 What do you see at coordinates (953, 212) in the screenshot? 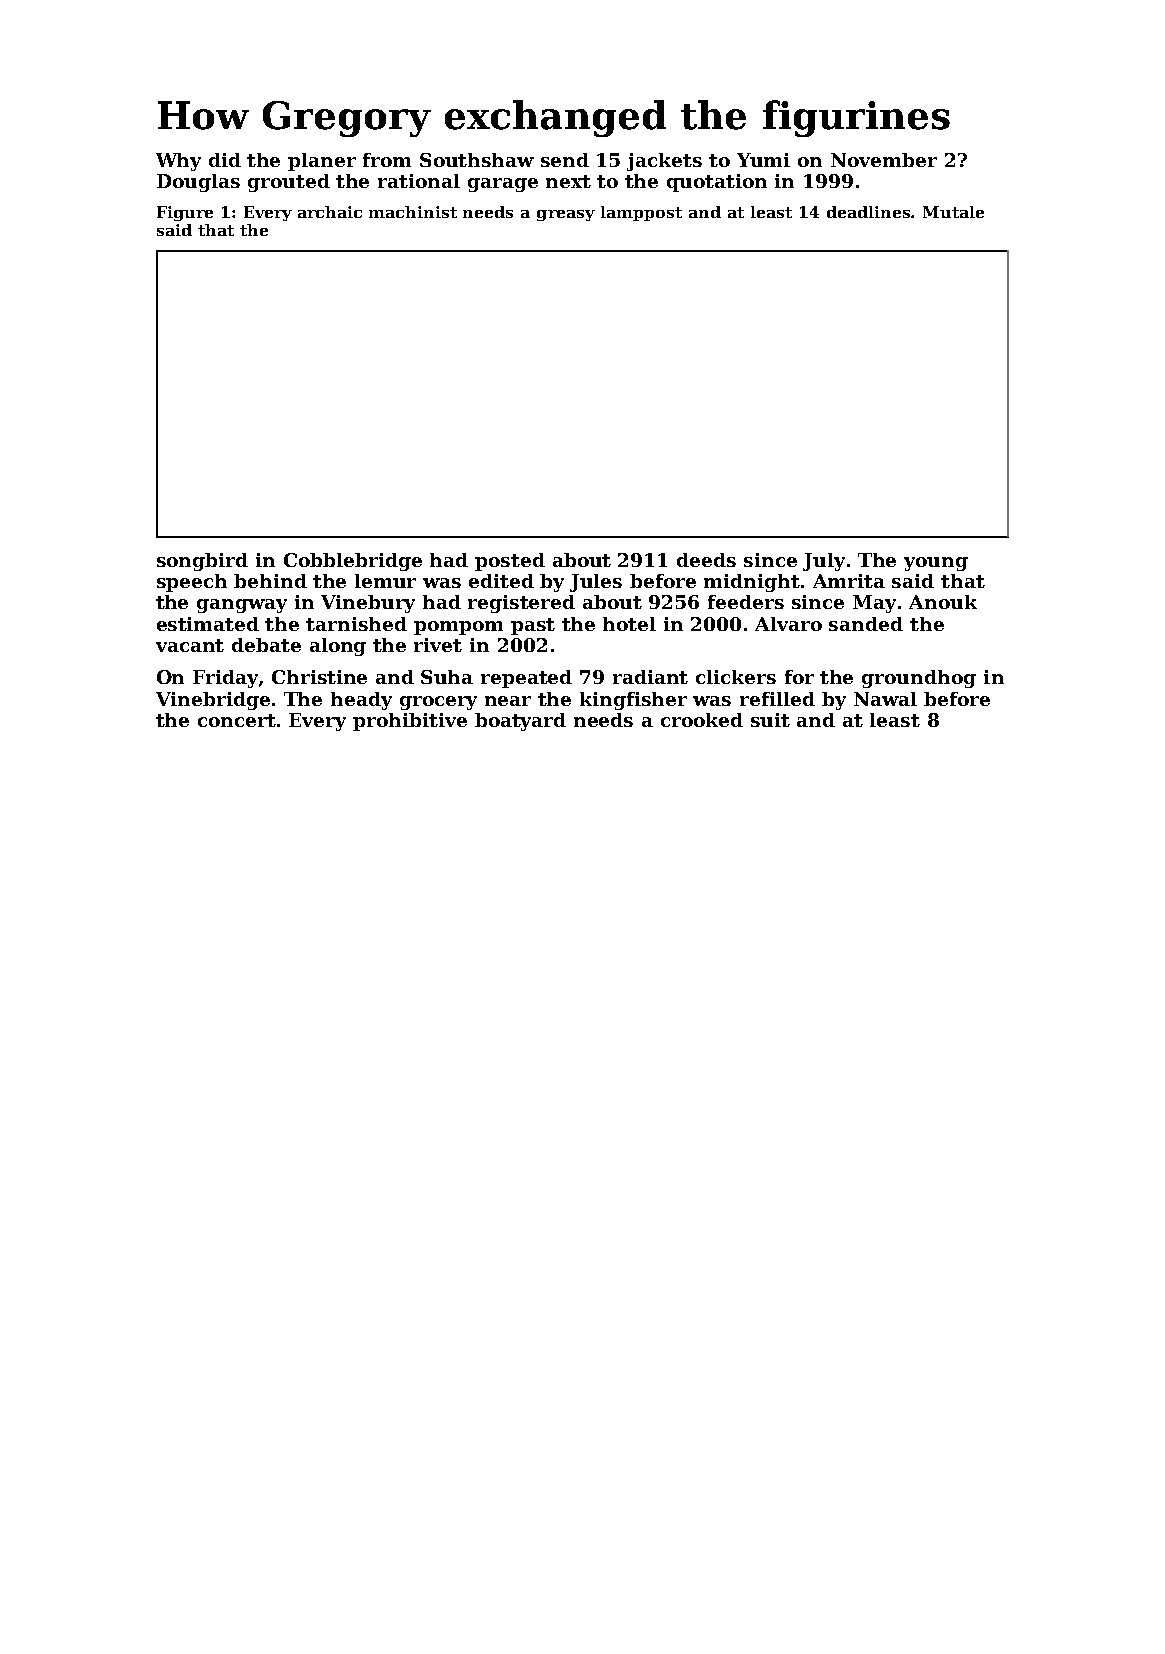
I see `Mutale` at bounding box center [953, 212].
